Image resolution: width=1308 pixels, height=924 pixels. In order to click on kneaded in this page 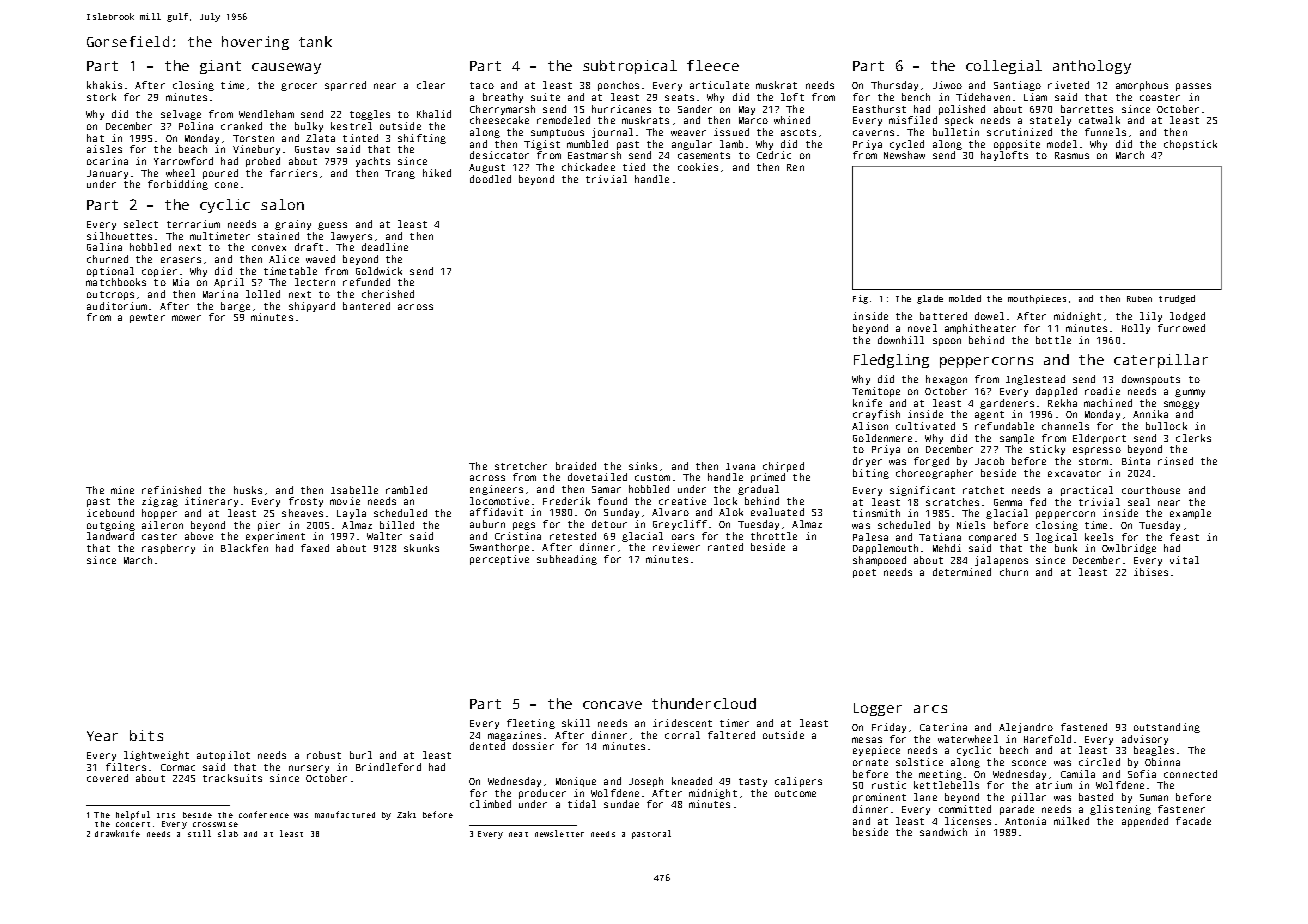, I will do `click(692, 781)`.
